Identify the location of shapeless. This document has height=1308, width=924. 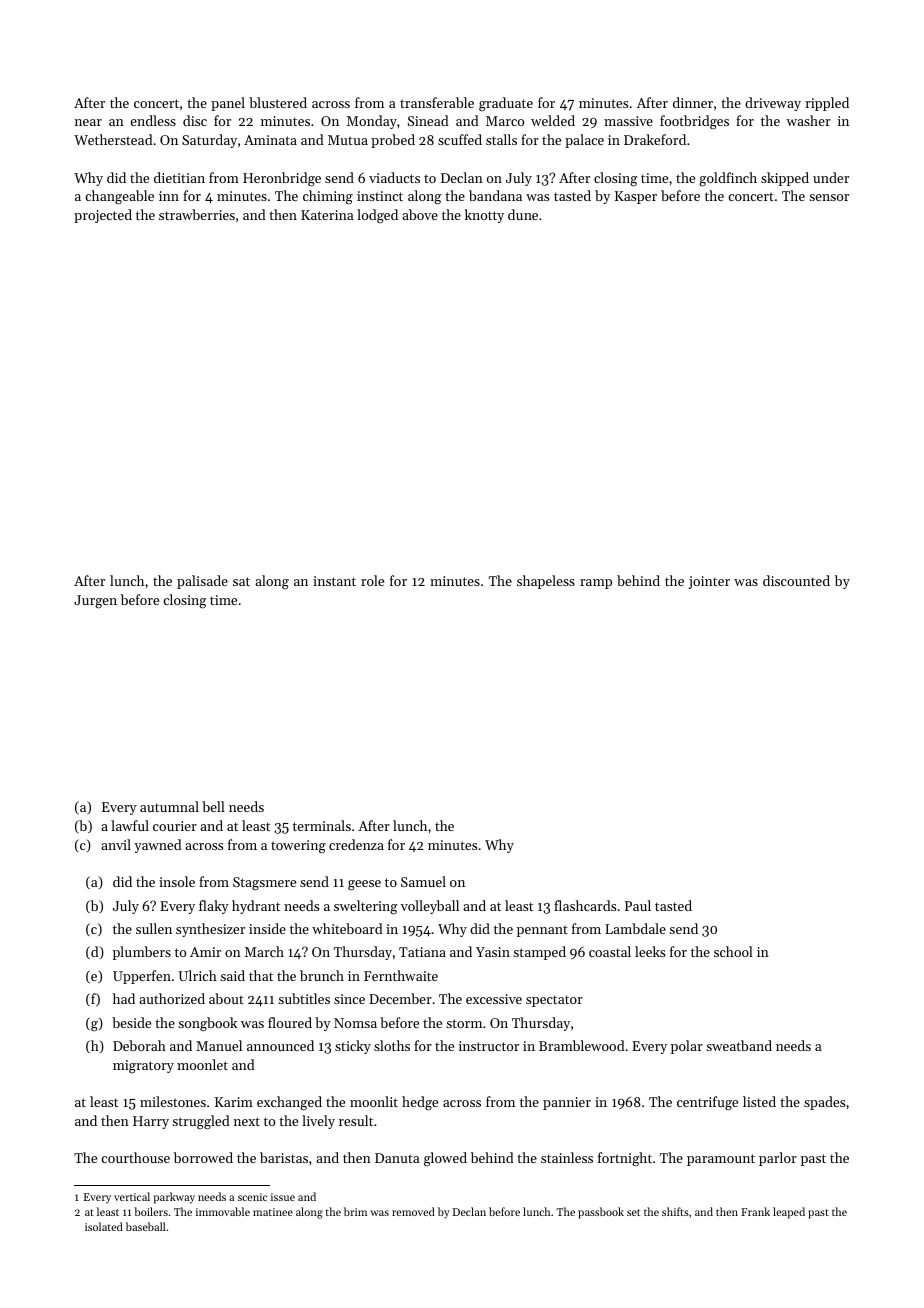
(546, 582).
